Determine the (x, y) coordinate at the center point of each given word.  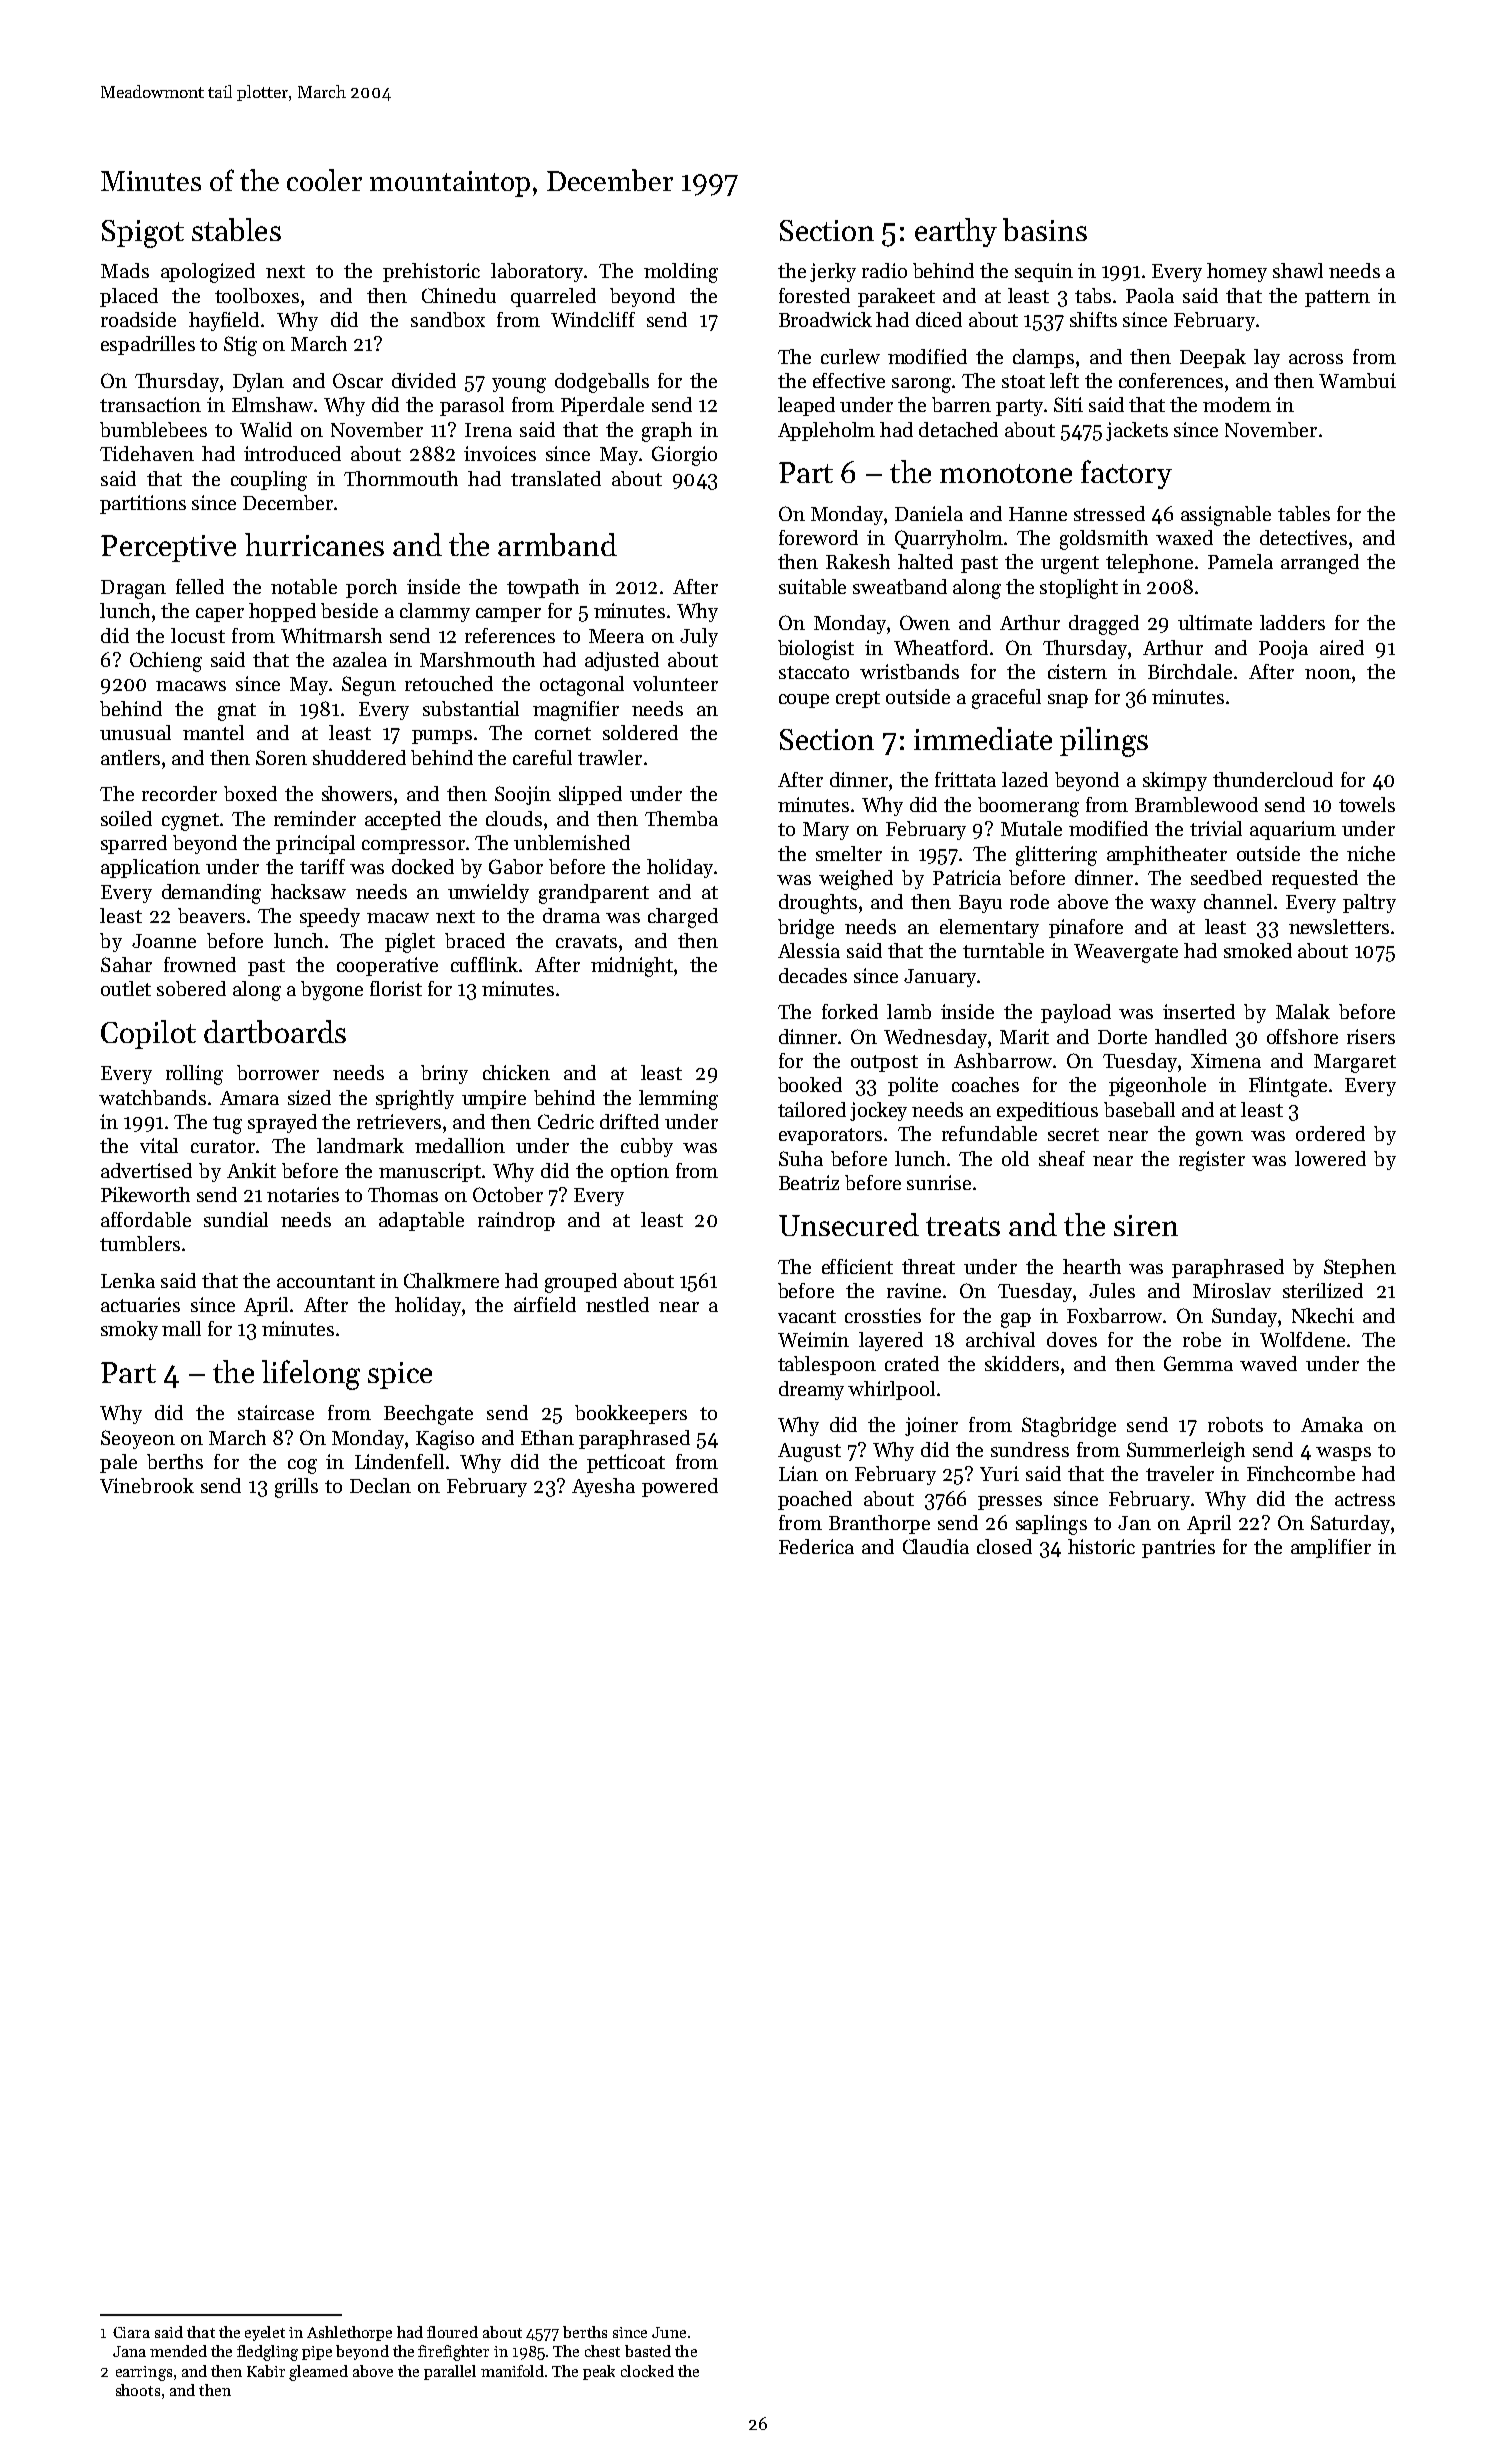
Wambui (1357, 380)
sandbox (448, 319)
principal (315, 844)
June (669, 2332)
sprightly (415, 1100)
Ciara (131, 2332)
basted (648, 2351)
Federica (816, 1546)
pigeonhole (1157, 1087)
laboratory (537, 272)
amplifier (1331, 1548)
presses (1010, 1503)
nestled (617, 1304)
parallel (450, 2372)
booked (810, 1084)
